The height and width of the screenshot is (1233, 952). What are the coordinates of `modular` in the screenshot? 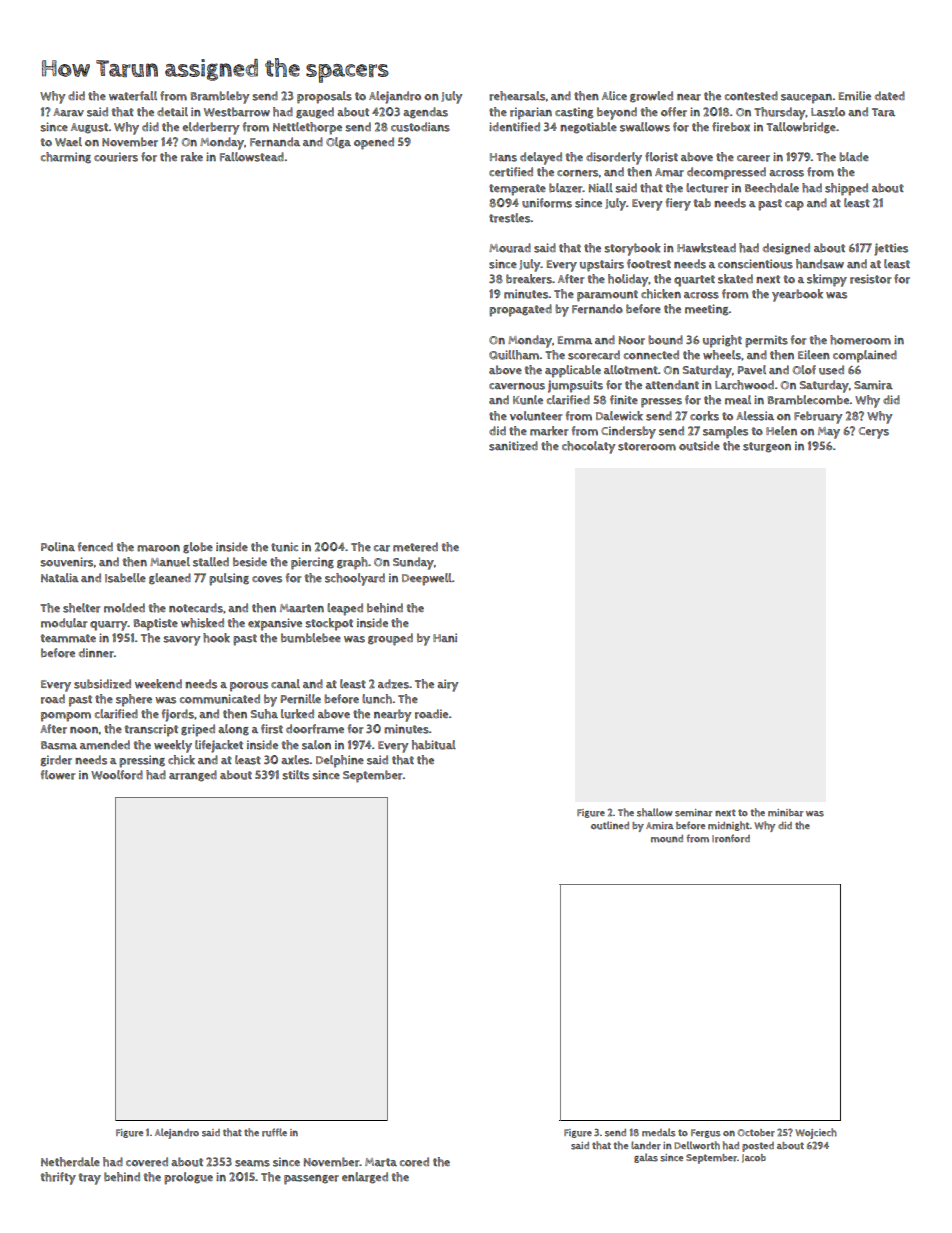 It's located at (64, 623).
